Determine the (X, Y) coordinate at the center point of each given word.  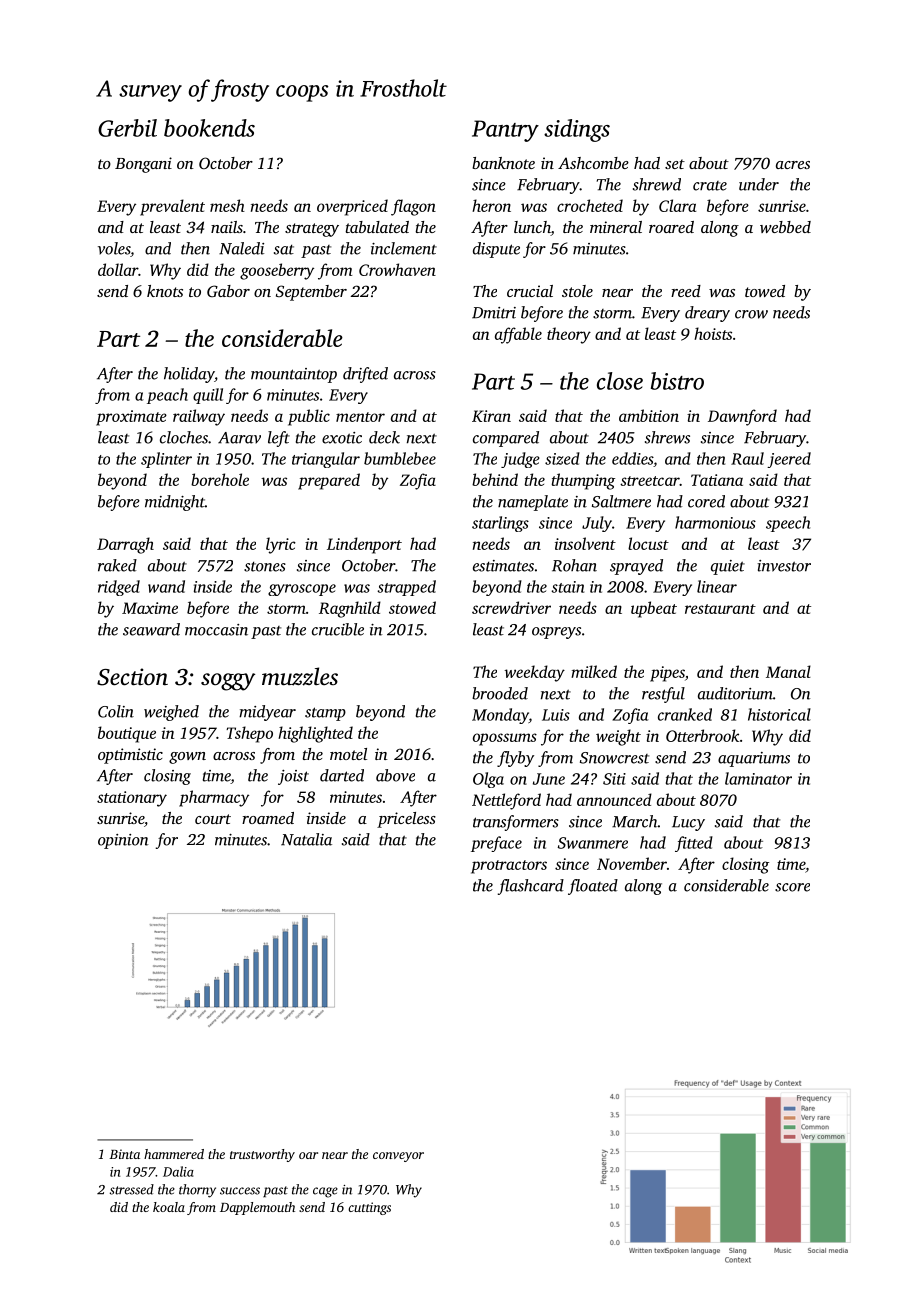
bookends (209, 128)
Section (132, 677)
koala (169, 1207)
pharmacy (214, 798)
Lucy (688, 823)
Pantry (505, 131)
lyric (281, 545)
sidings (577, 130)
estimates (503, 566)
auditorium (735, 693)
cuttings (369, 1208)
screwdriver (511, 607)
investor (784, 566)
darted (342, 775)
